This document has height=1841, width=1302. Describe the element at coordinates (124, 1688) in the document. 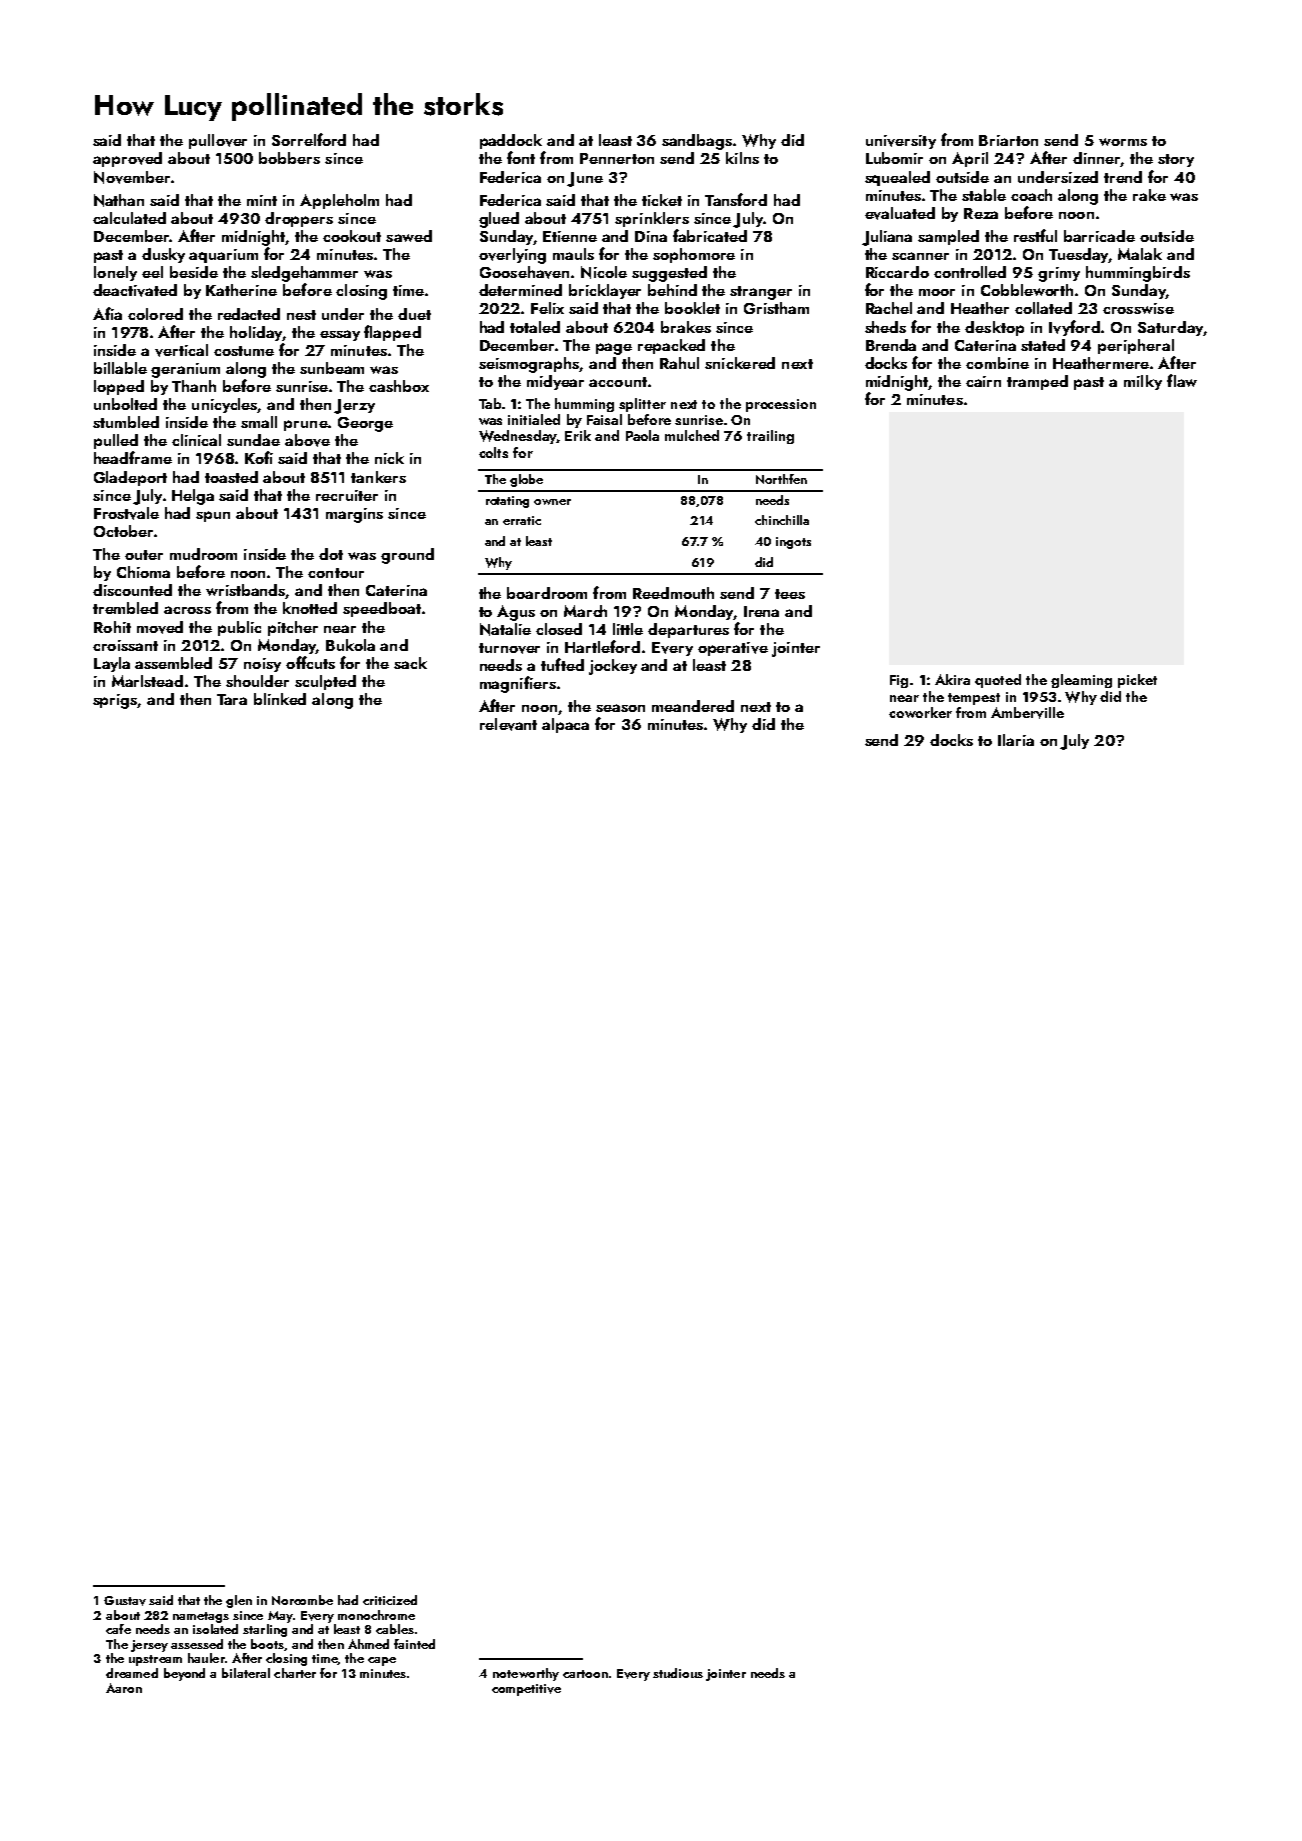

I see `Aaron` at that location.
